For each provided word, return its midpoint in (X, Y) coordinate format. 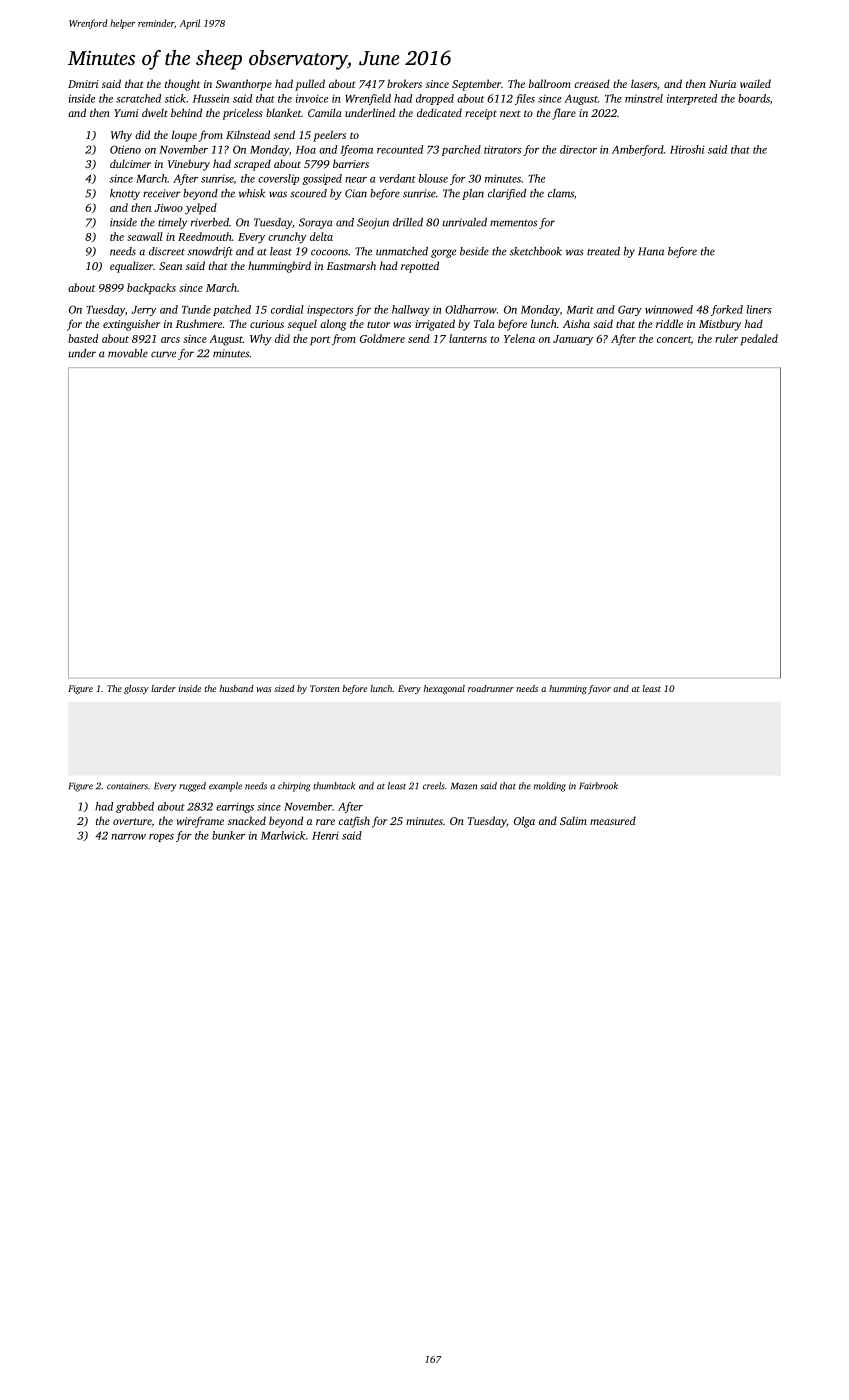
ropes (161, 838)
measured (613, 820)
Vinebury (189, 165)
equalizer (131, 267)
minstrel (644, 98)
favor (599, 689)
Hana (651, 251)
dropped (435, 99)
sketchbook (536, 251)
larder (163, 688)
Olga (524, 822)
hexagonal (444, 689)
